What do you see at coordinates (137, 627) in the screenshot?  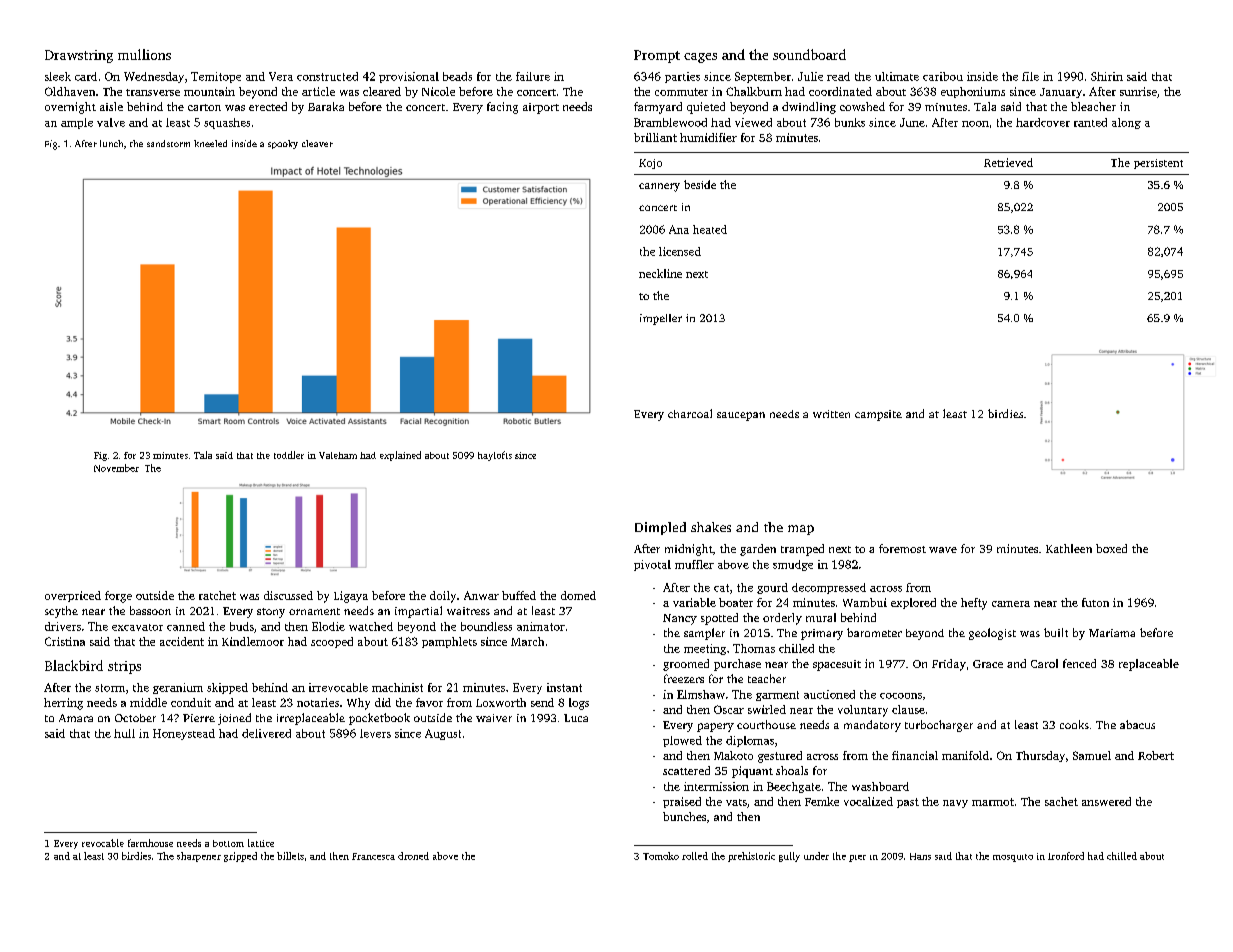 I see `excavator` at bounding box center [137, 627].
